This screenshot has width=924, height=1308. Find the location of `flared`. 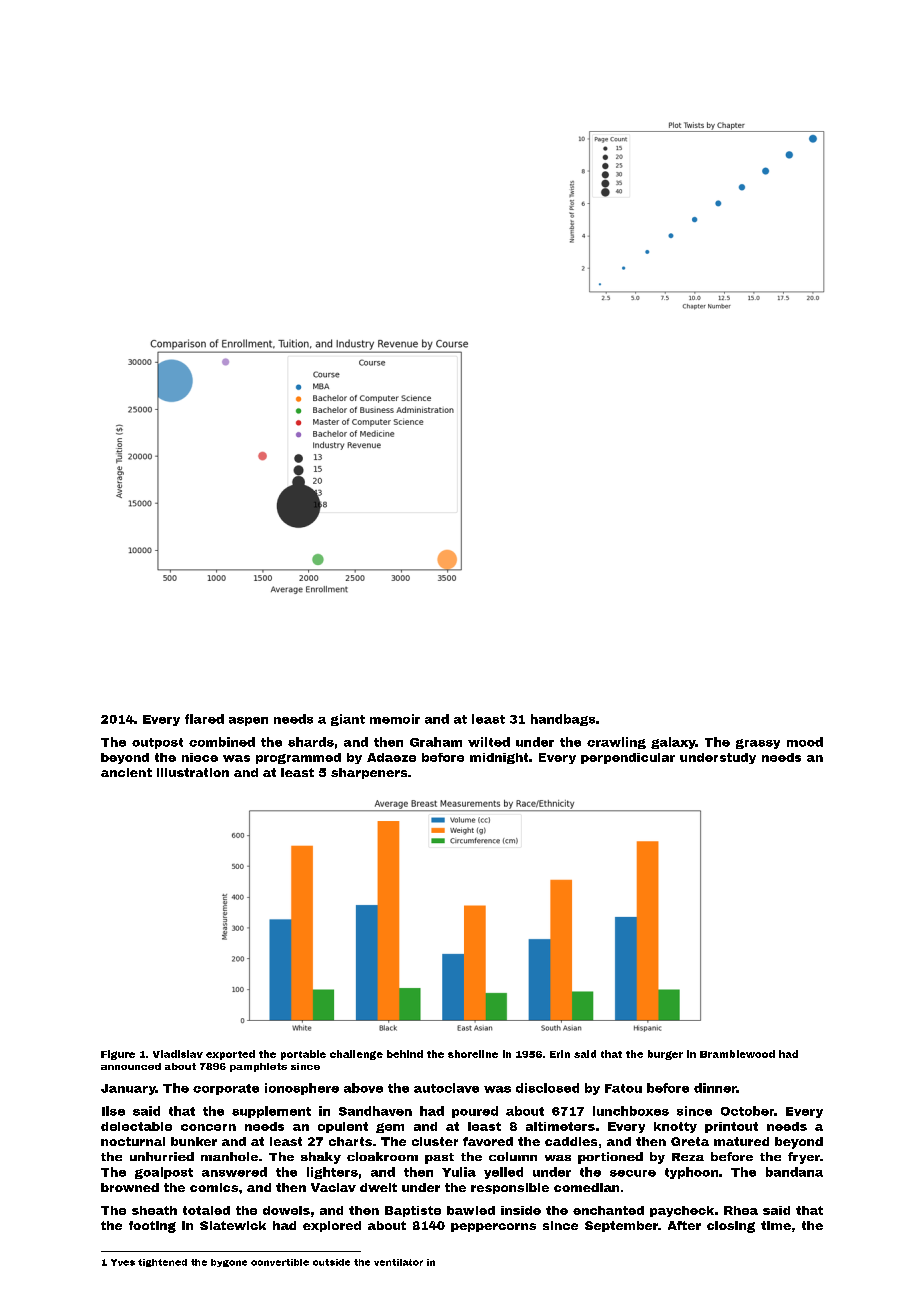

flared is located at coordinates (204, 719).
